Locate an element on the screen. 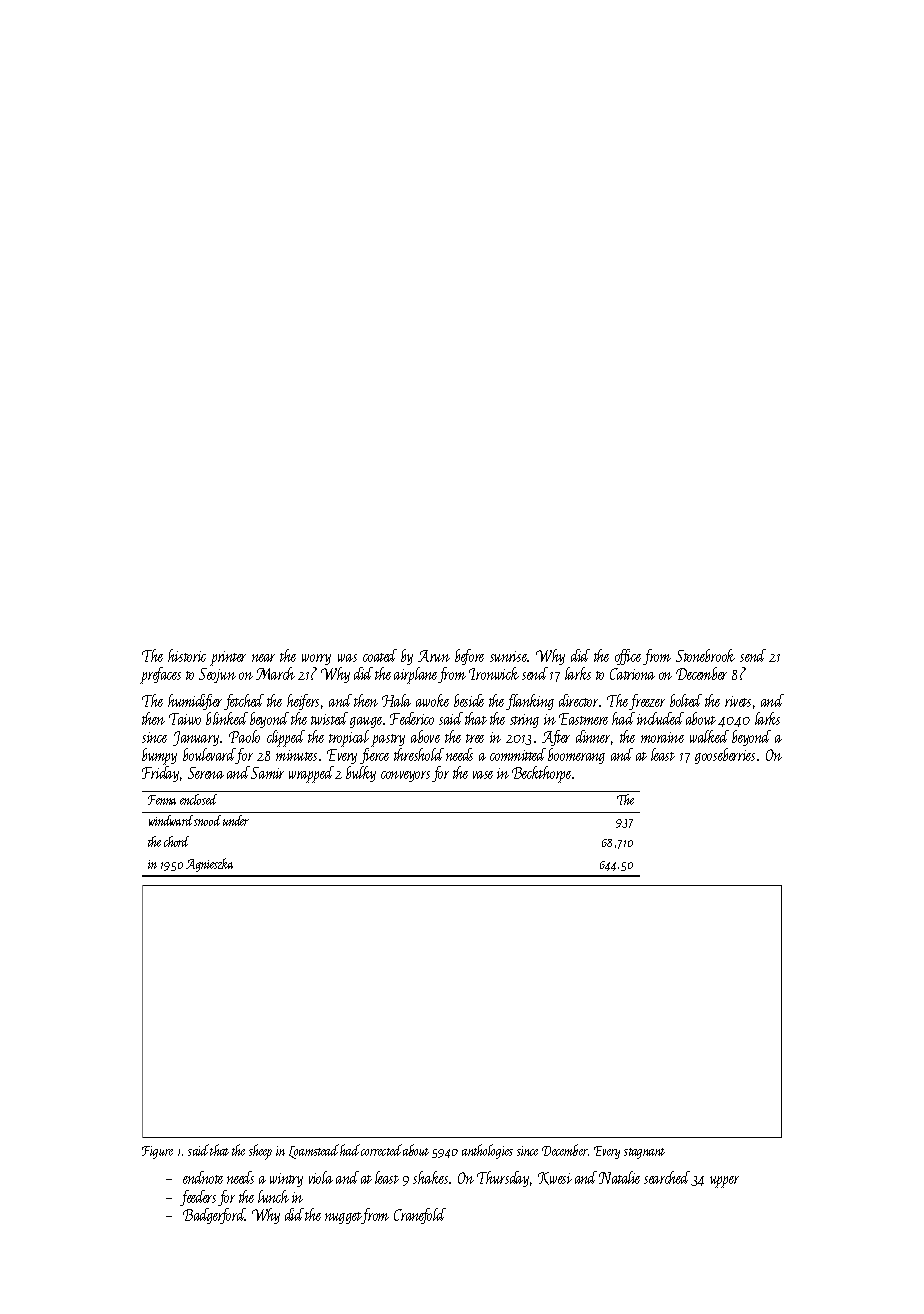 This screenshot has width=924, height=1314. vase is located at coordinates (483, 775).
